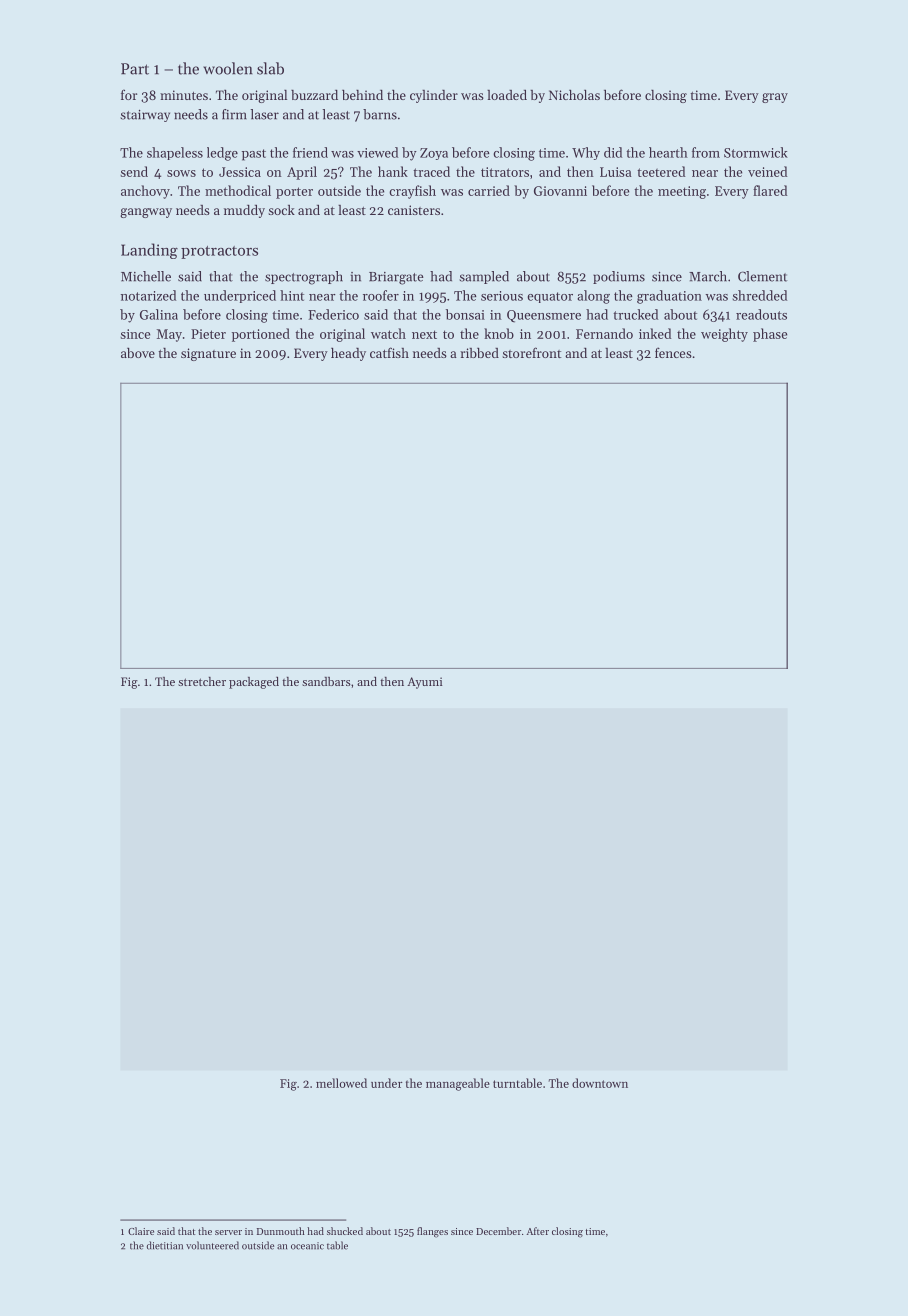 This screenshot has height=1316, width=908. Describe the element at coordinates (507, 95) in the screenshot. I see `loaded` at that location.
